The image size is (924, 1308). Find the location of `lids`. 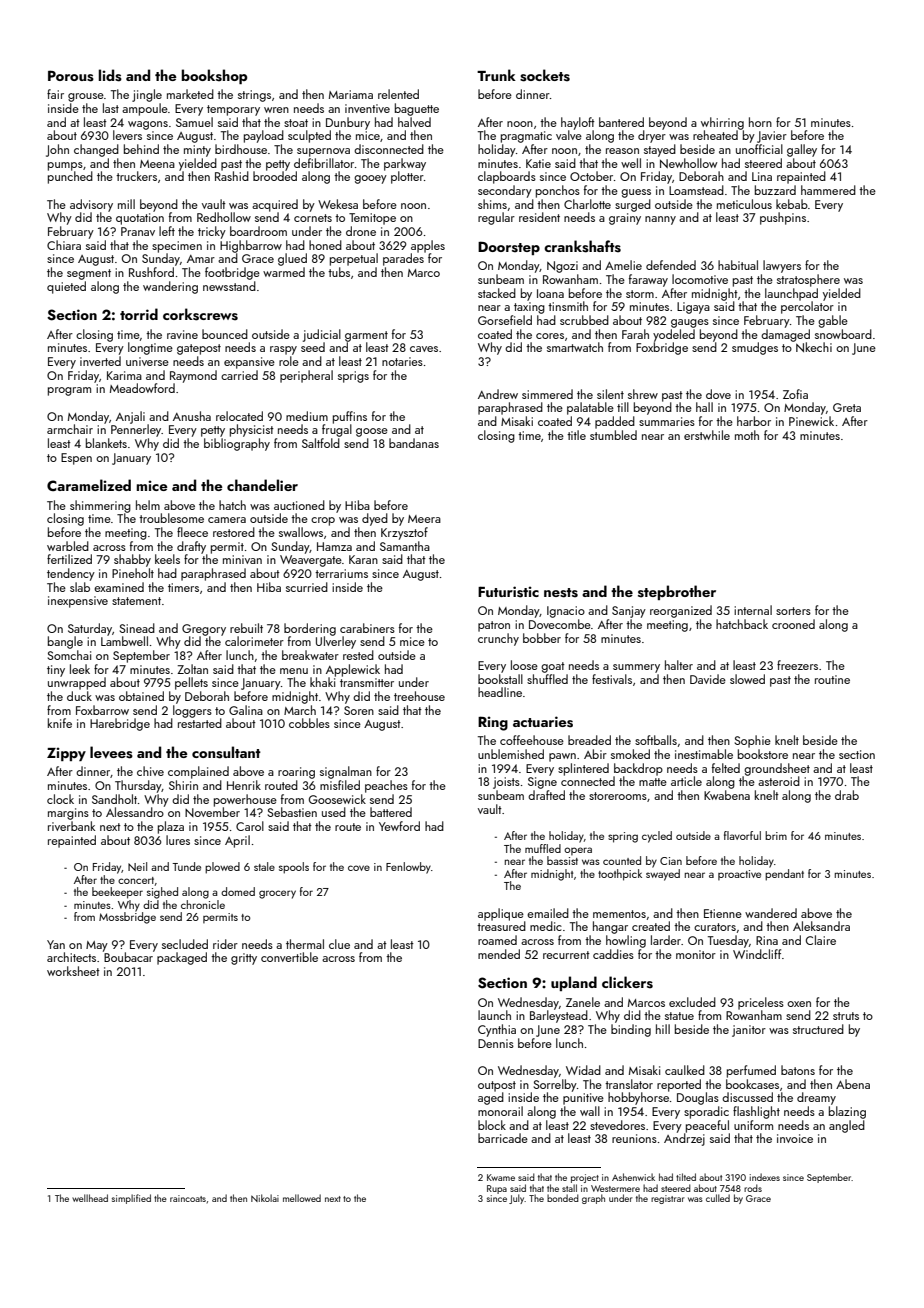

lids is located at coordinates (110, 75).
